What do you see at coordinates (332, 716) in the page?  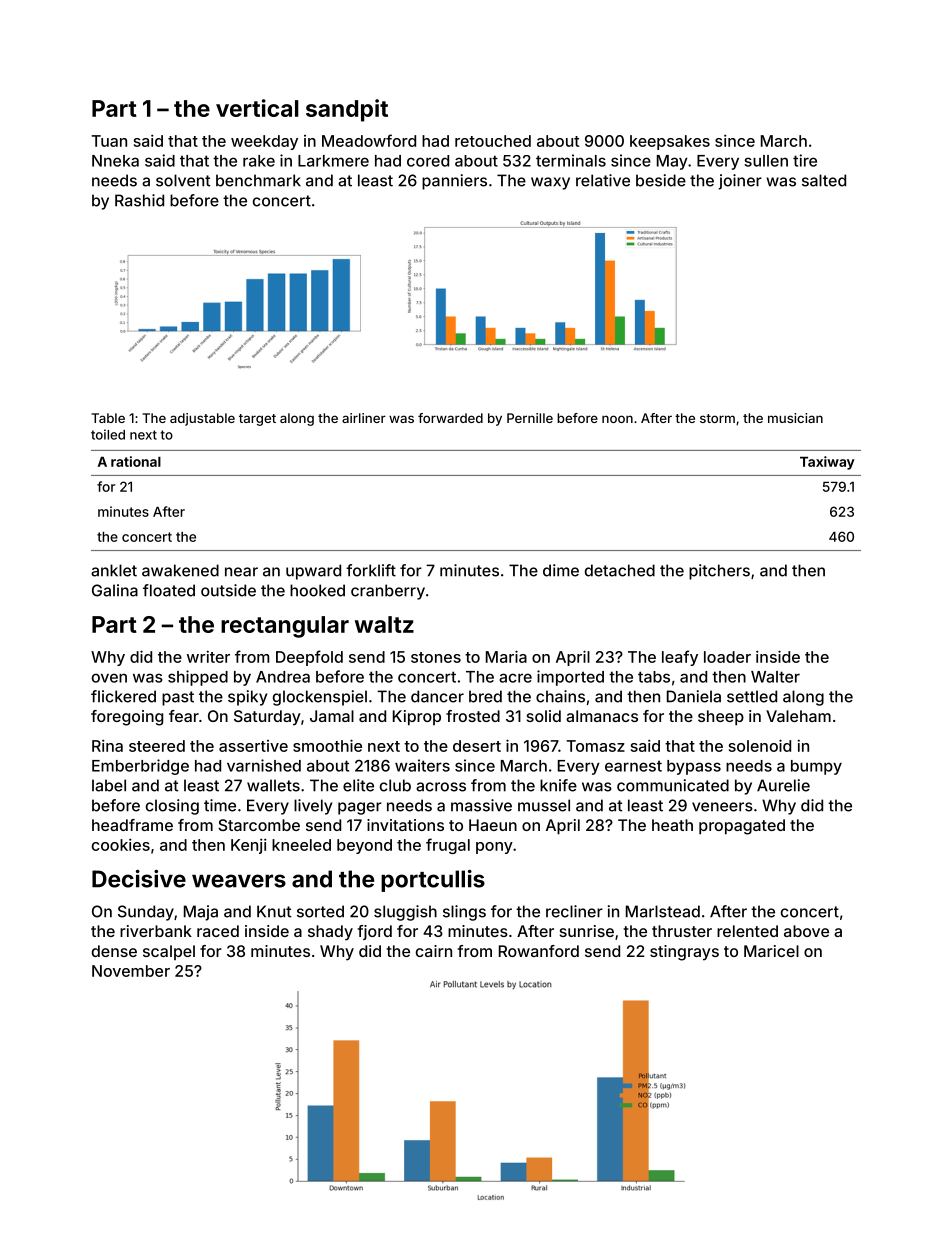 I see `Jamal` at bounding box center [332, 716].
